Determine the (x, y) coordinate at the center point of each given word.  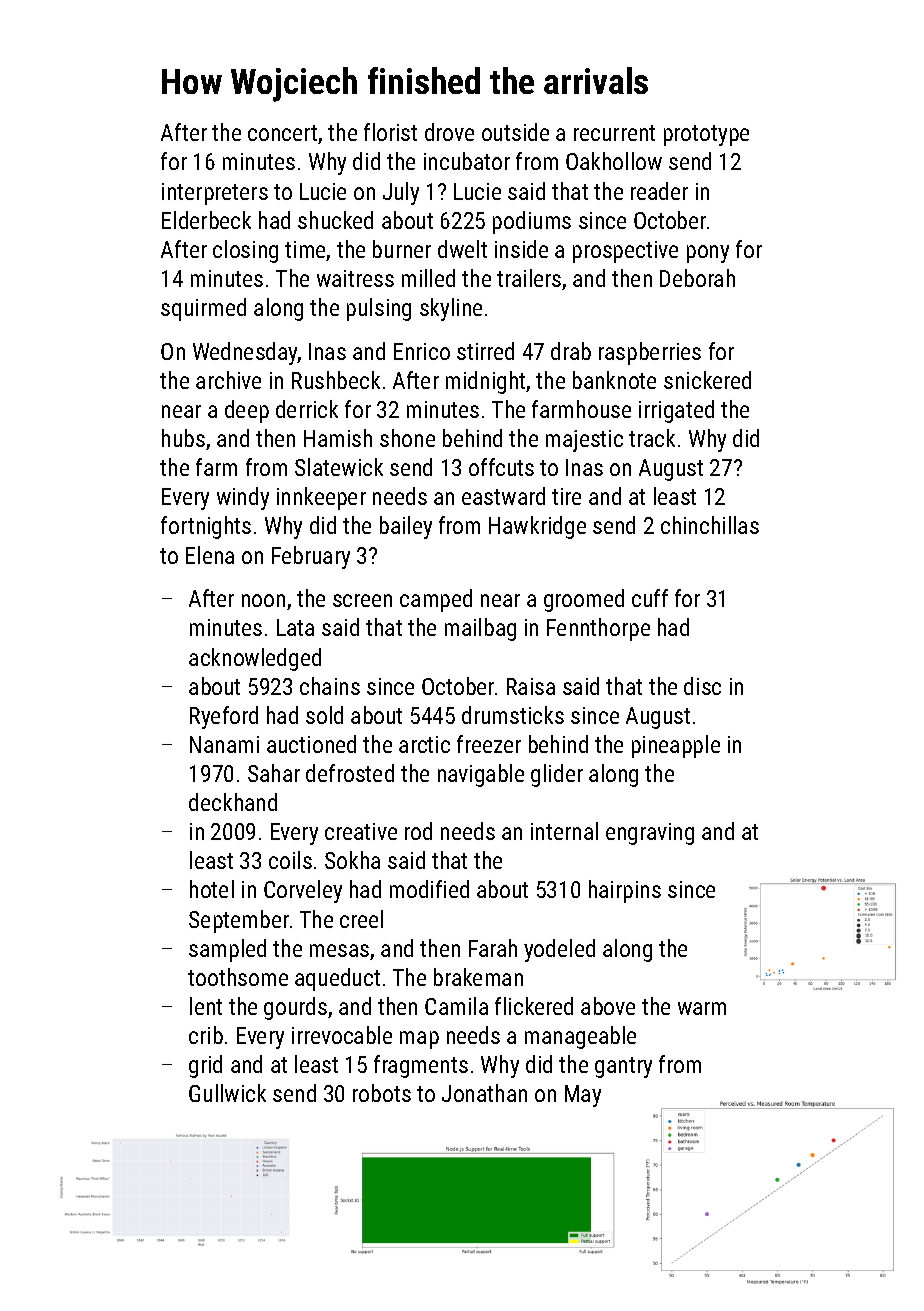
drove (449, 132)
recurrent (614, 133)
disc (702, 686)
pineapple (676, 746)
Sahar (274, 773)
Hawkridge (537, 527)
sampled (227, 950)
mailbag (480, 629)
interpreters (215, 194)
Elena (210, 555)
